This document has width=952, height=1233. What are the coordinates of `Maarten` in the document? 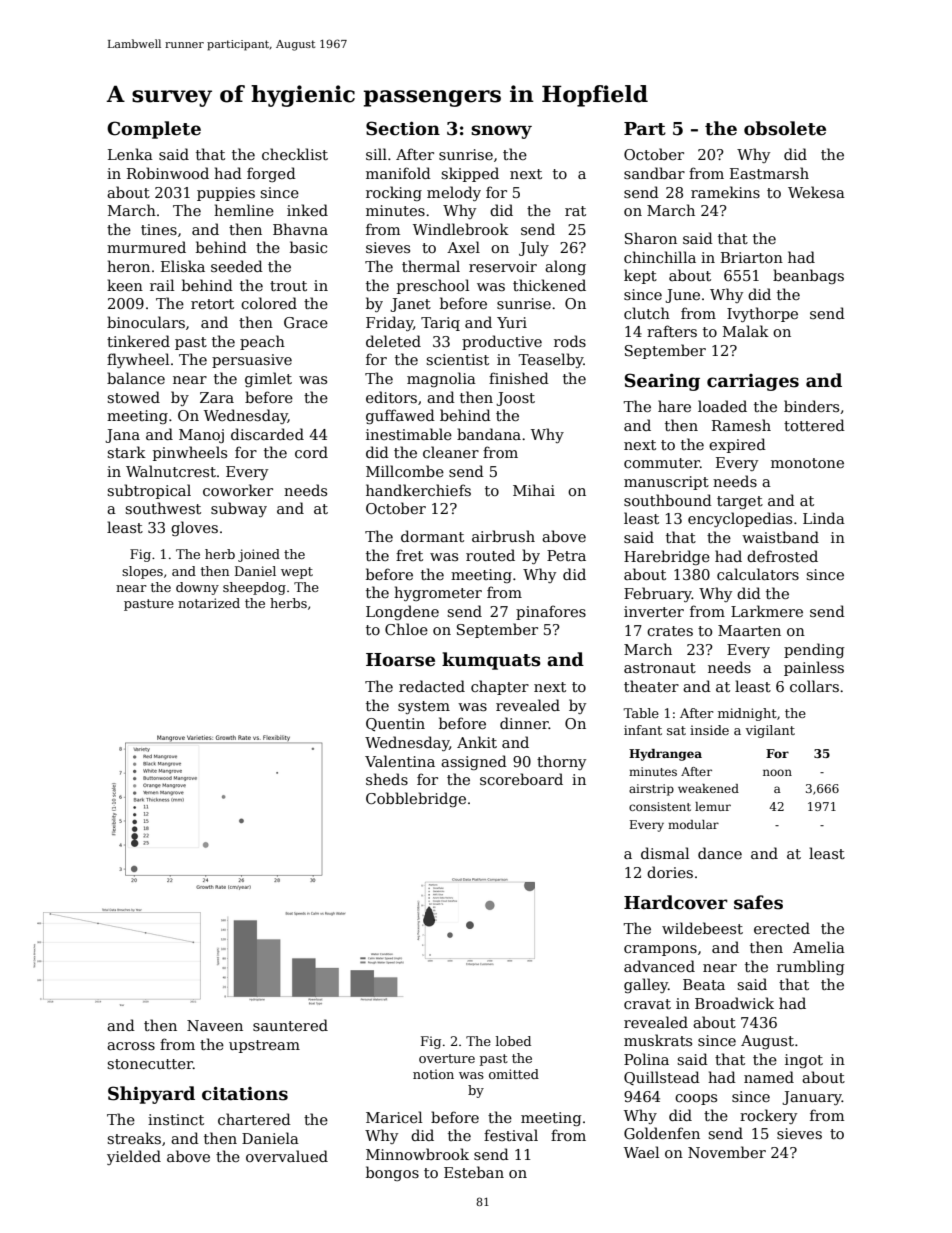 It's located at (749, 630).
